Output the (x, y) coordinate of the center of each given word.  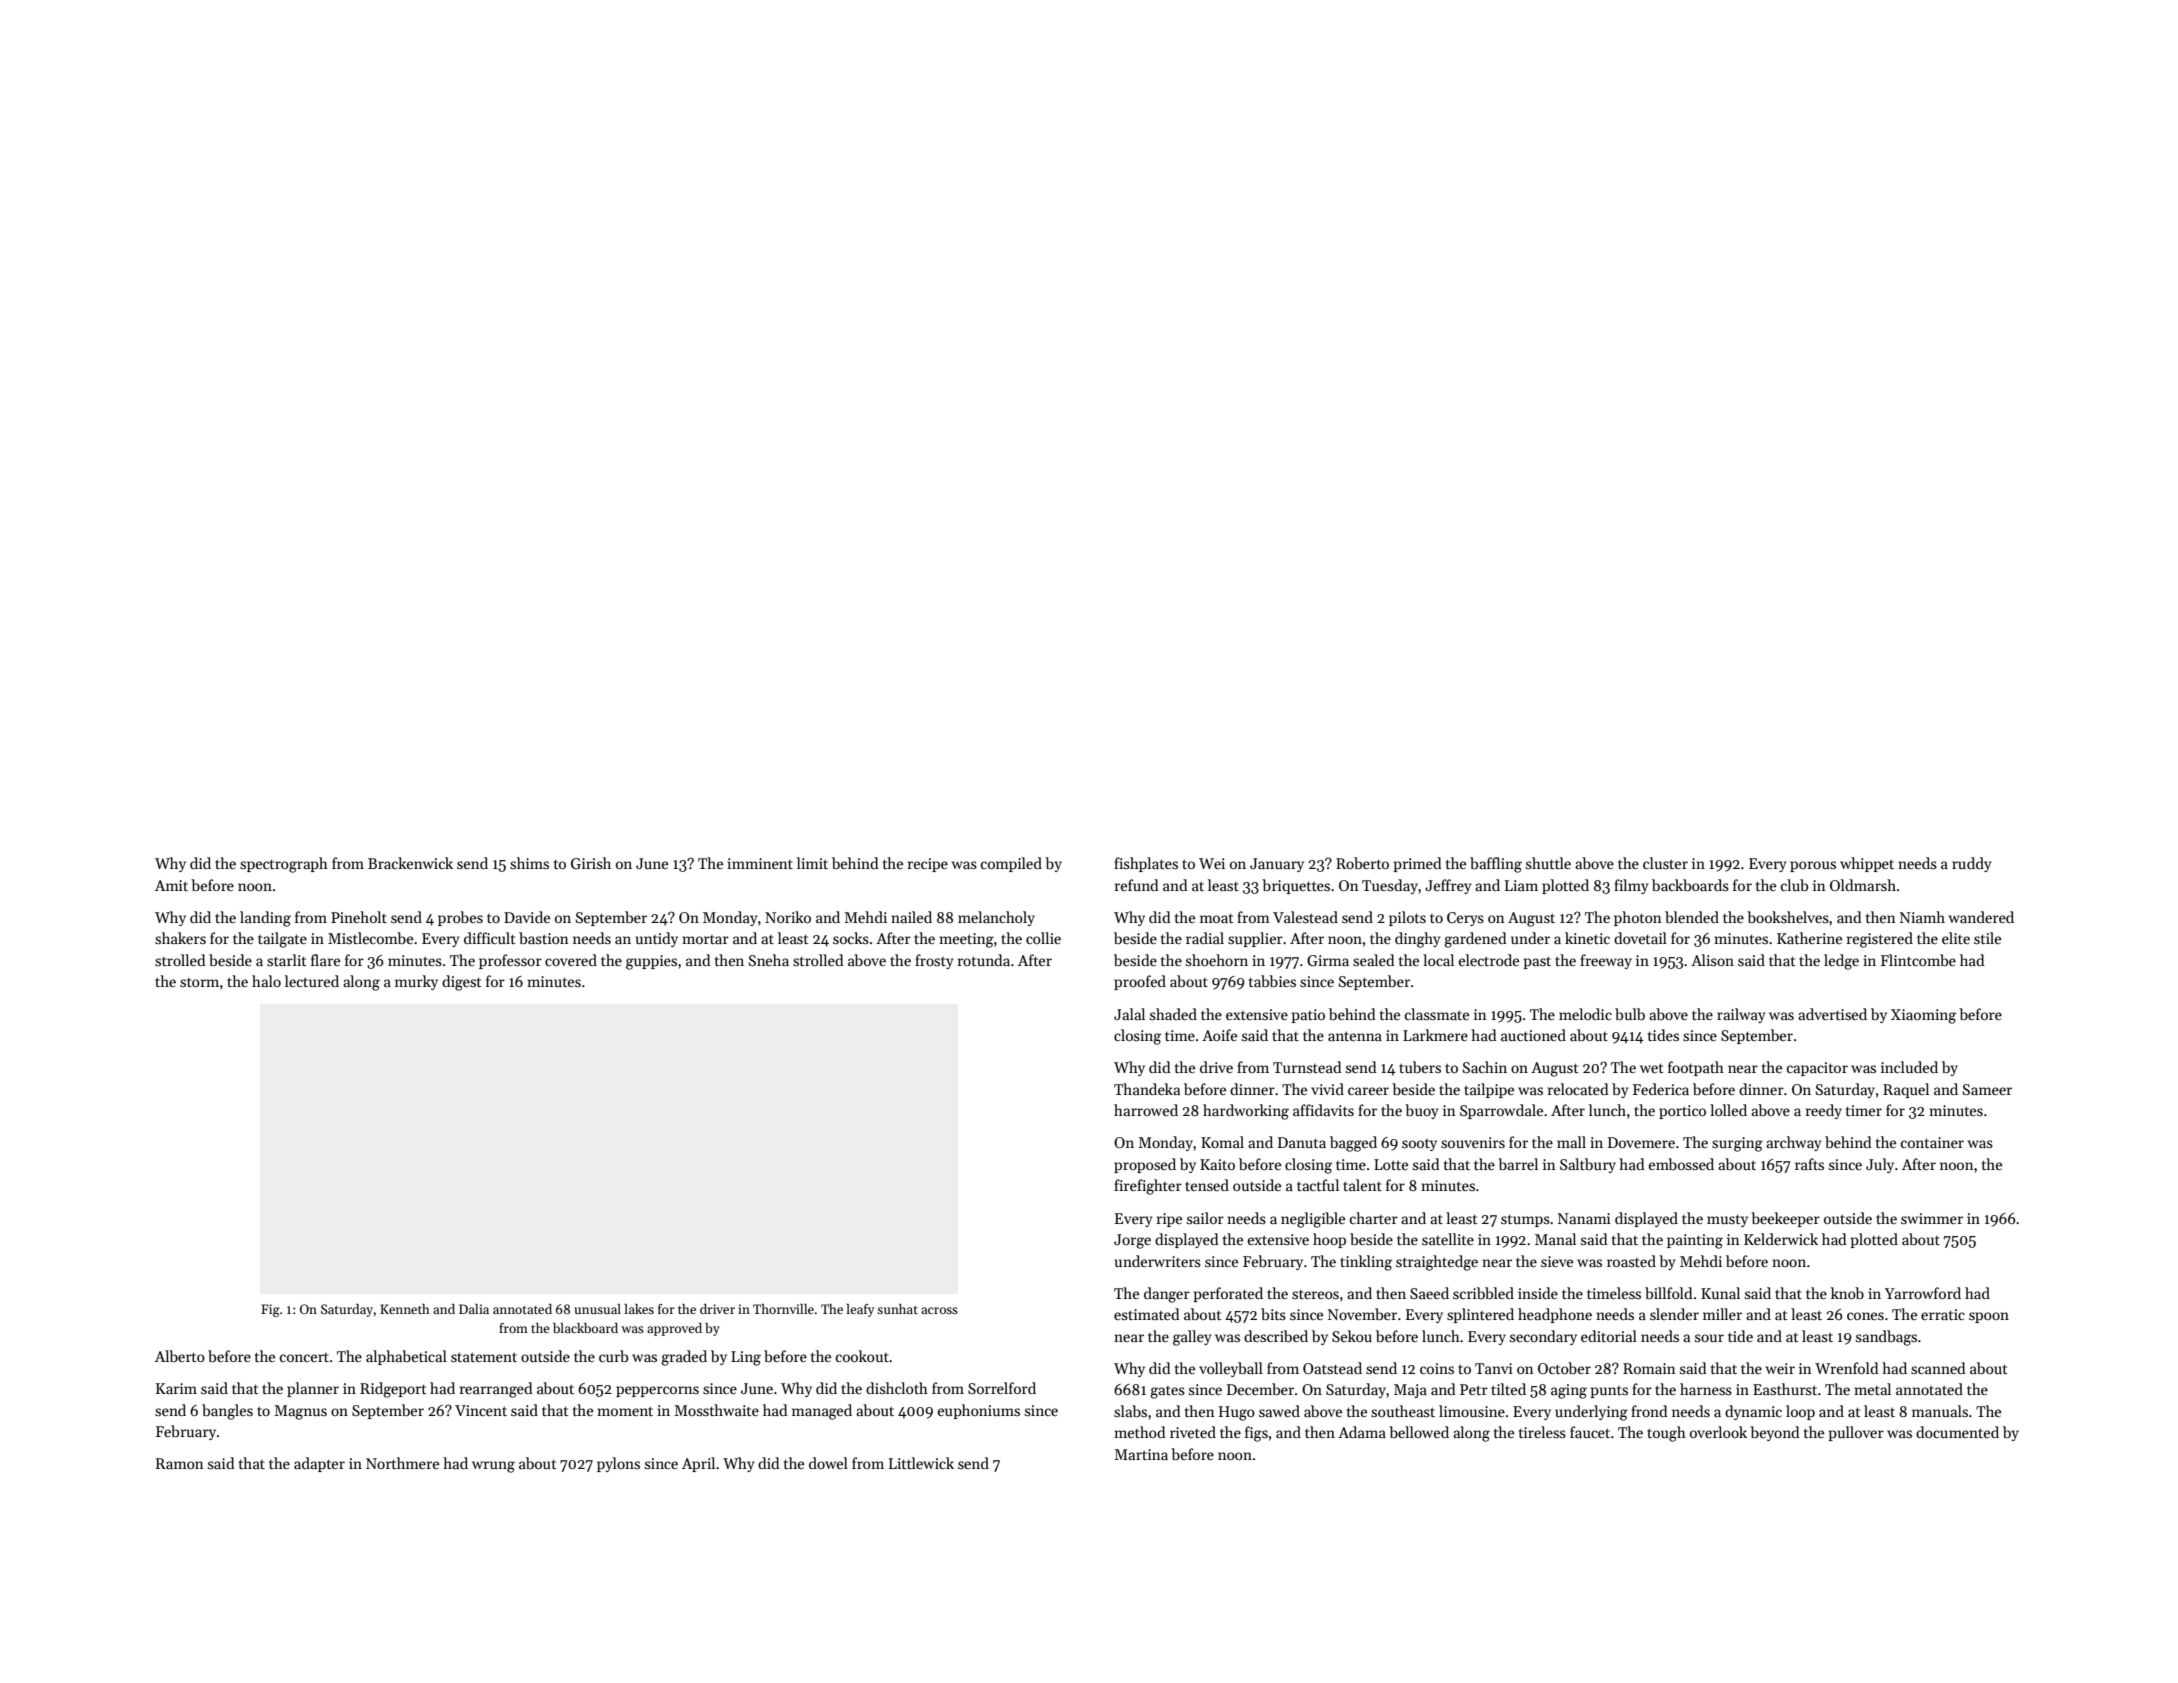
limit (812, 863)
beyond (1775, 1433)
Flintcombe (1918, 960)
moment (625, 1411)
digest (462, 983)
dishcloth (897, 1388)
